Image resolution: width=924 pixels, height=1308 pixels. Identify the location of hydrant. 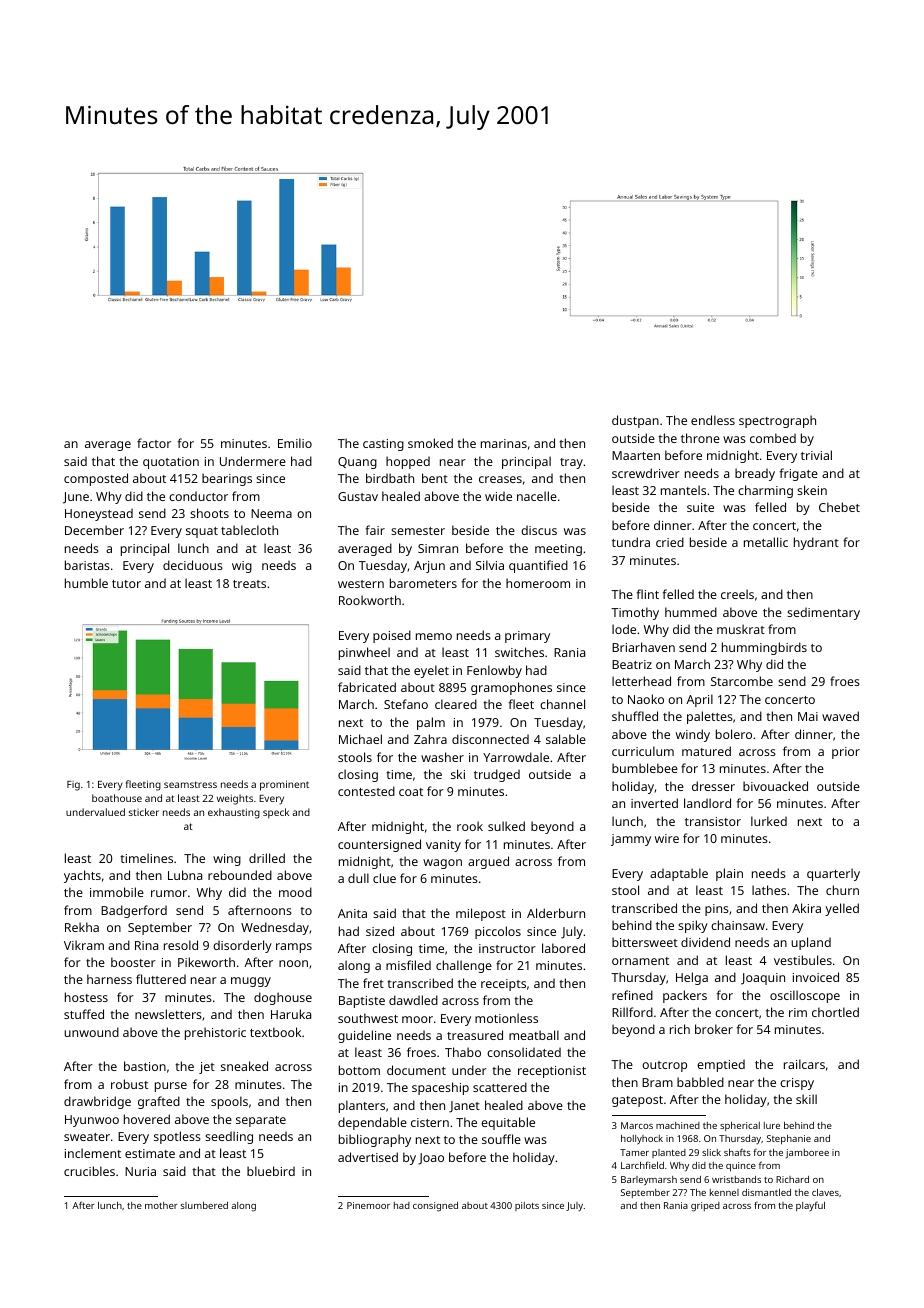
(816, 543).
